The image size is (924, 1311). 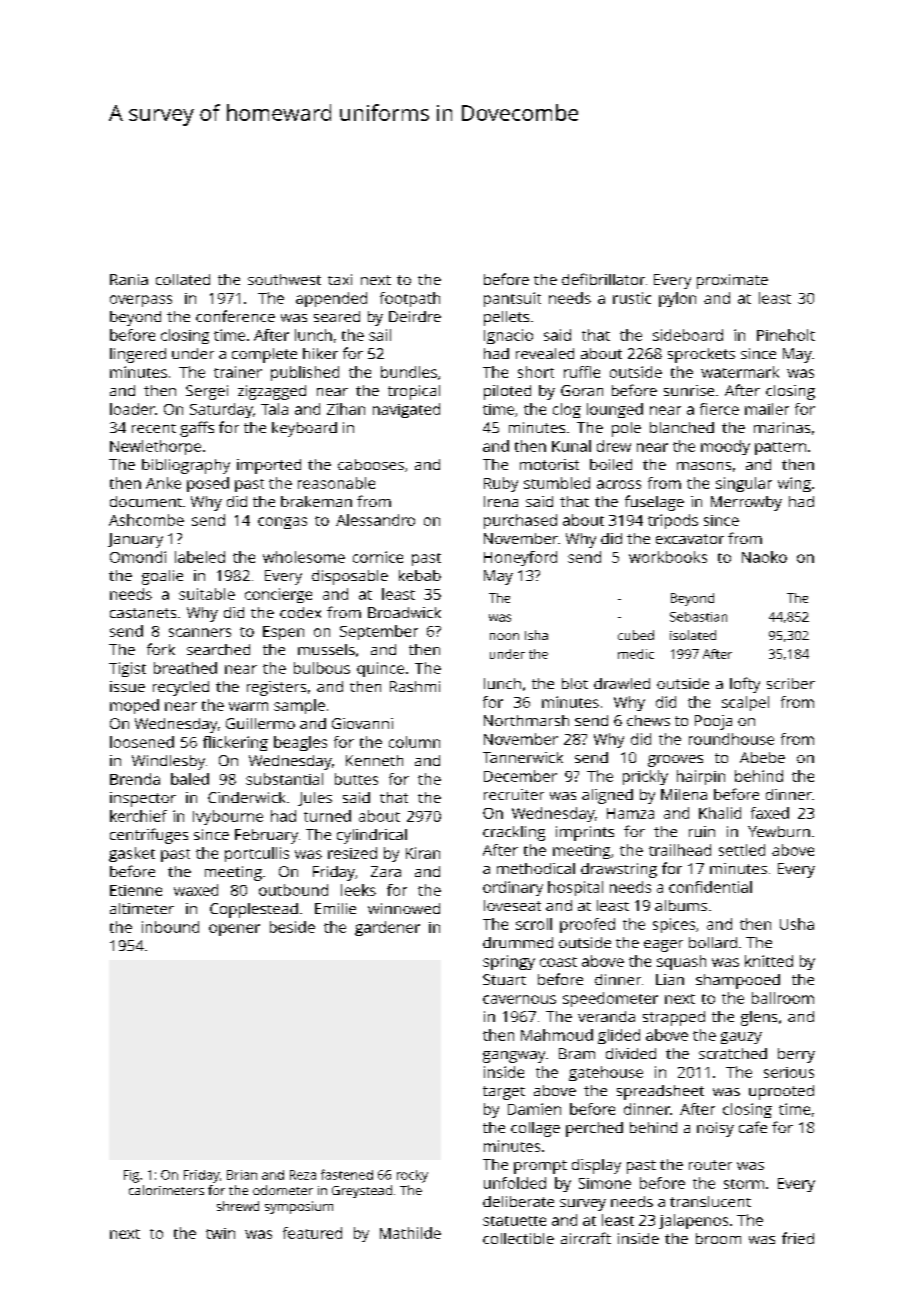 What do you see at coordinates (660, 1092) in the page?
I see `spreadsheet` at bounding box center [660, 1092].
